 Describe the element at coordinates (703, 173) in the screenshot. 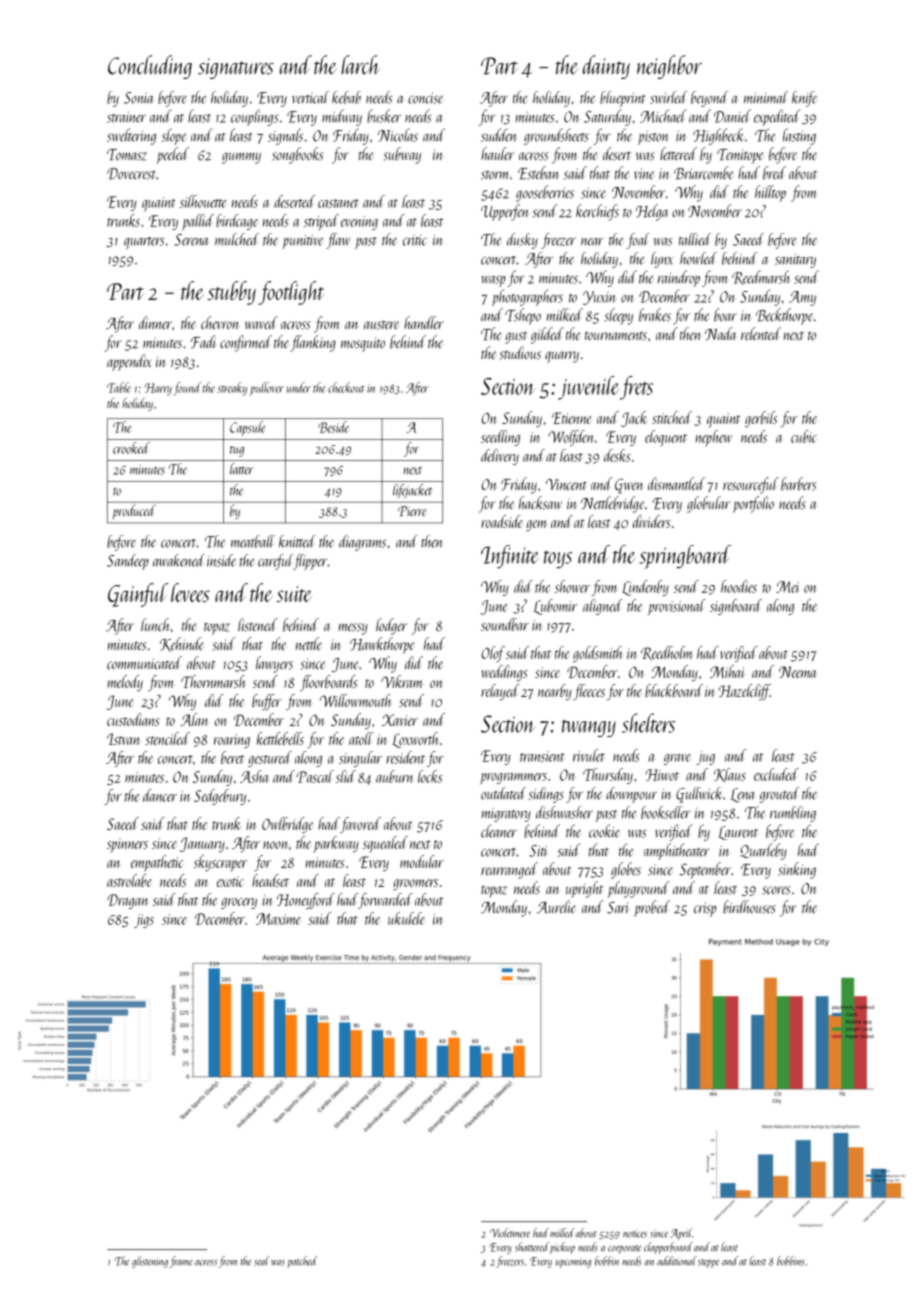

I see `Briarcombe` at that location.
